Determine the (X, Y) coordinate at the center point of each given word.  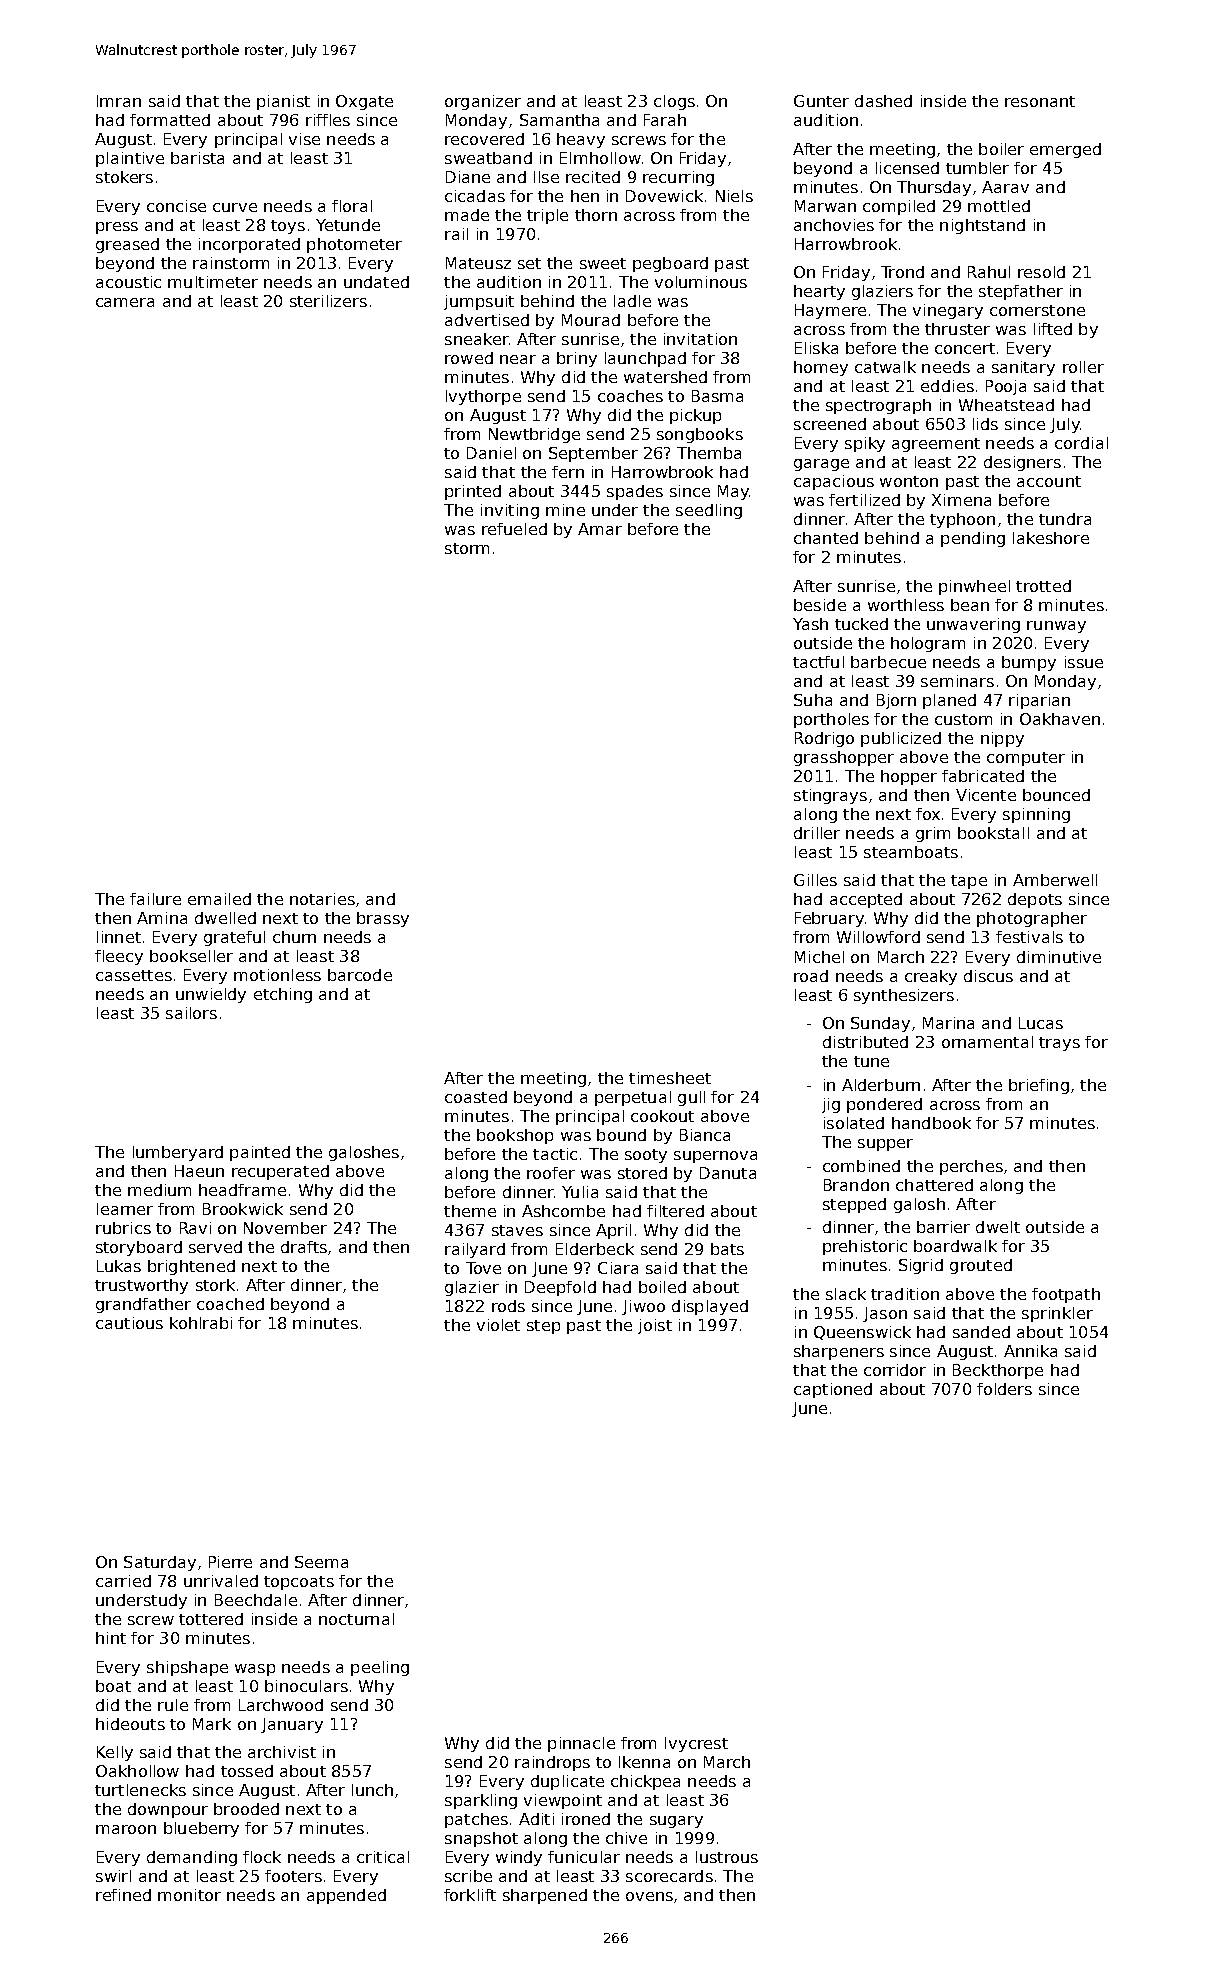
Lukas (119, 1266)
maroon (126, 1829)
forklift (470, 1895)
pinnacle (581, 1744)
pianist (283, 102)
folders (1004, 1389)
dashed (883, 101)
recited (593, 177)
